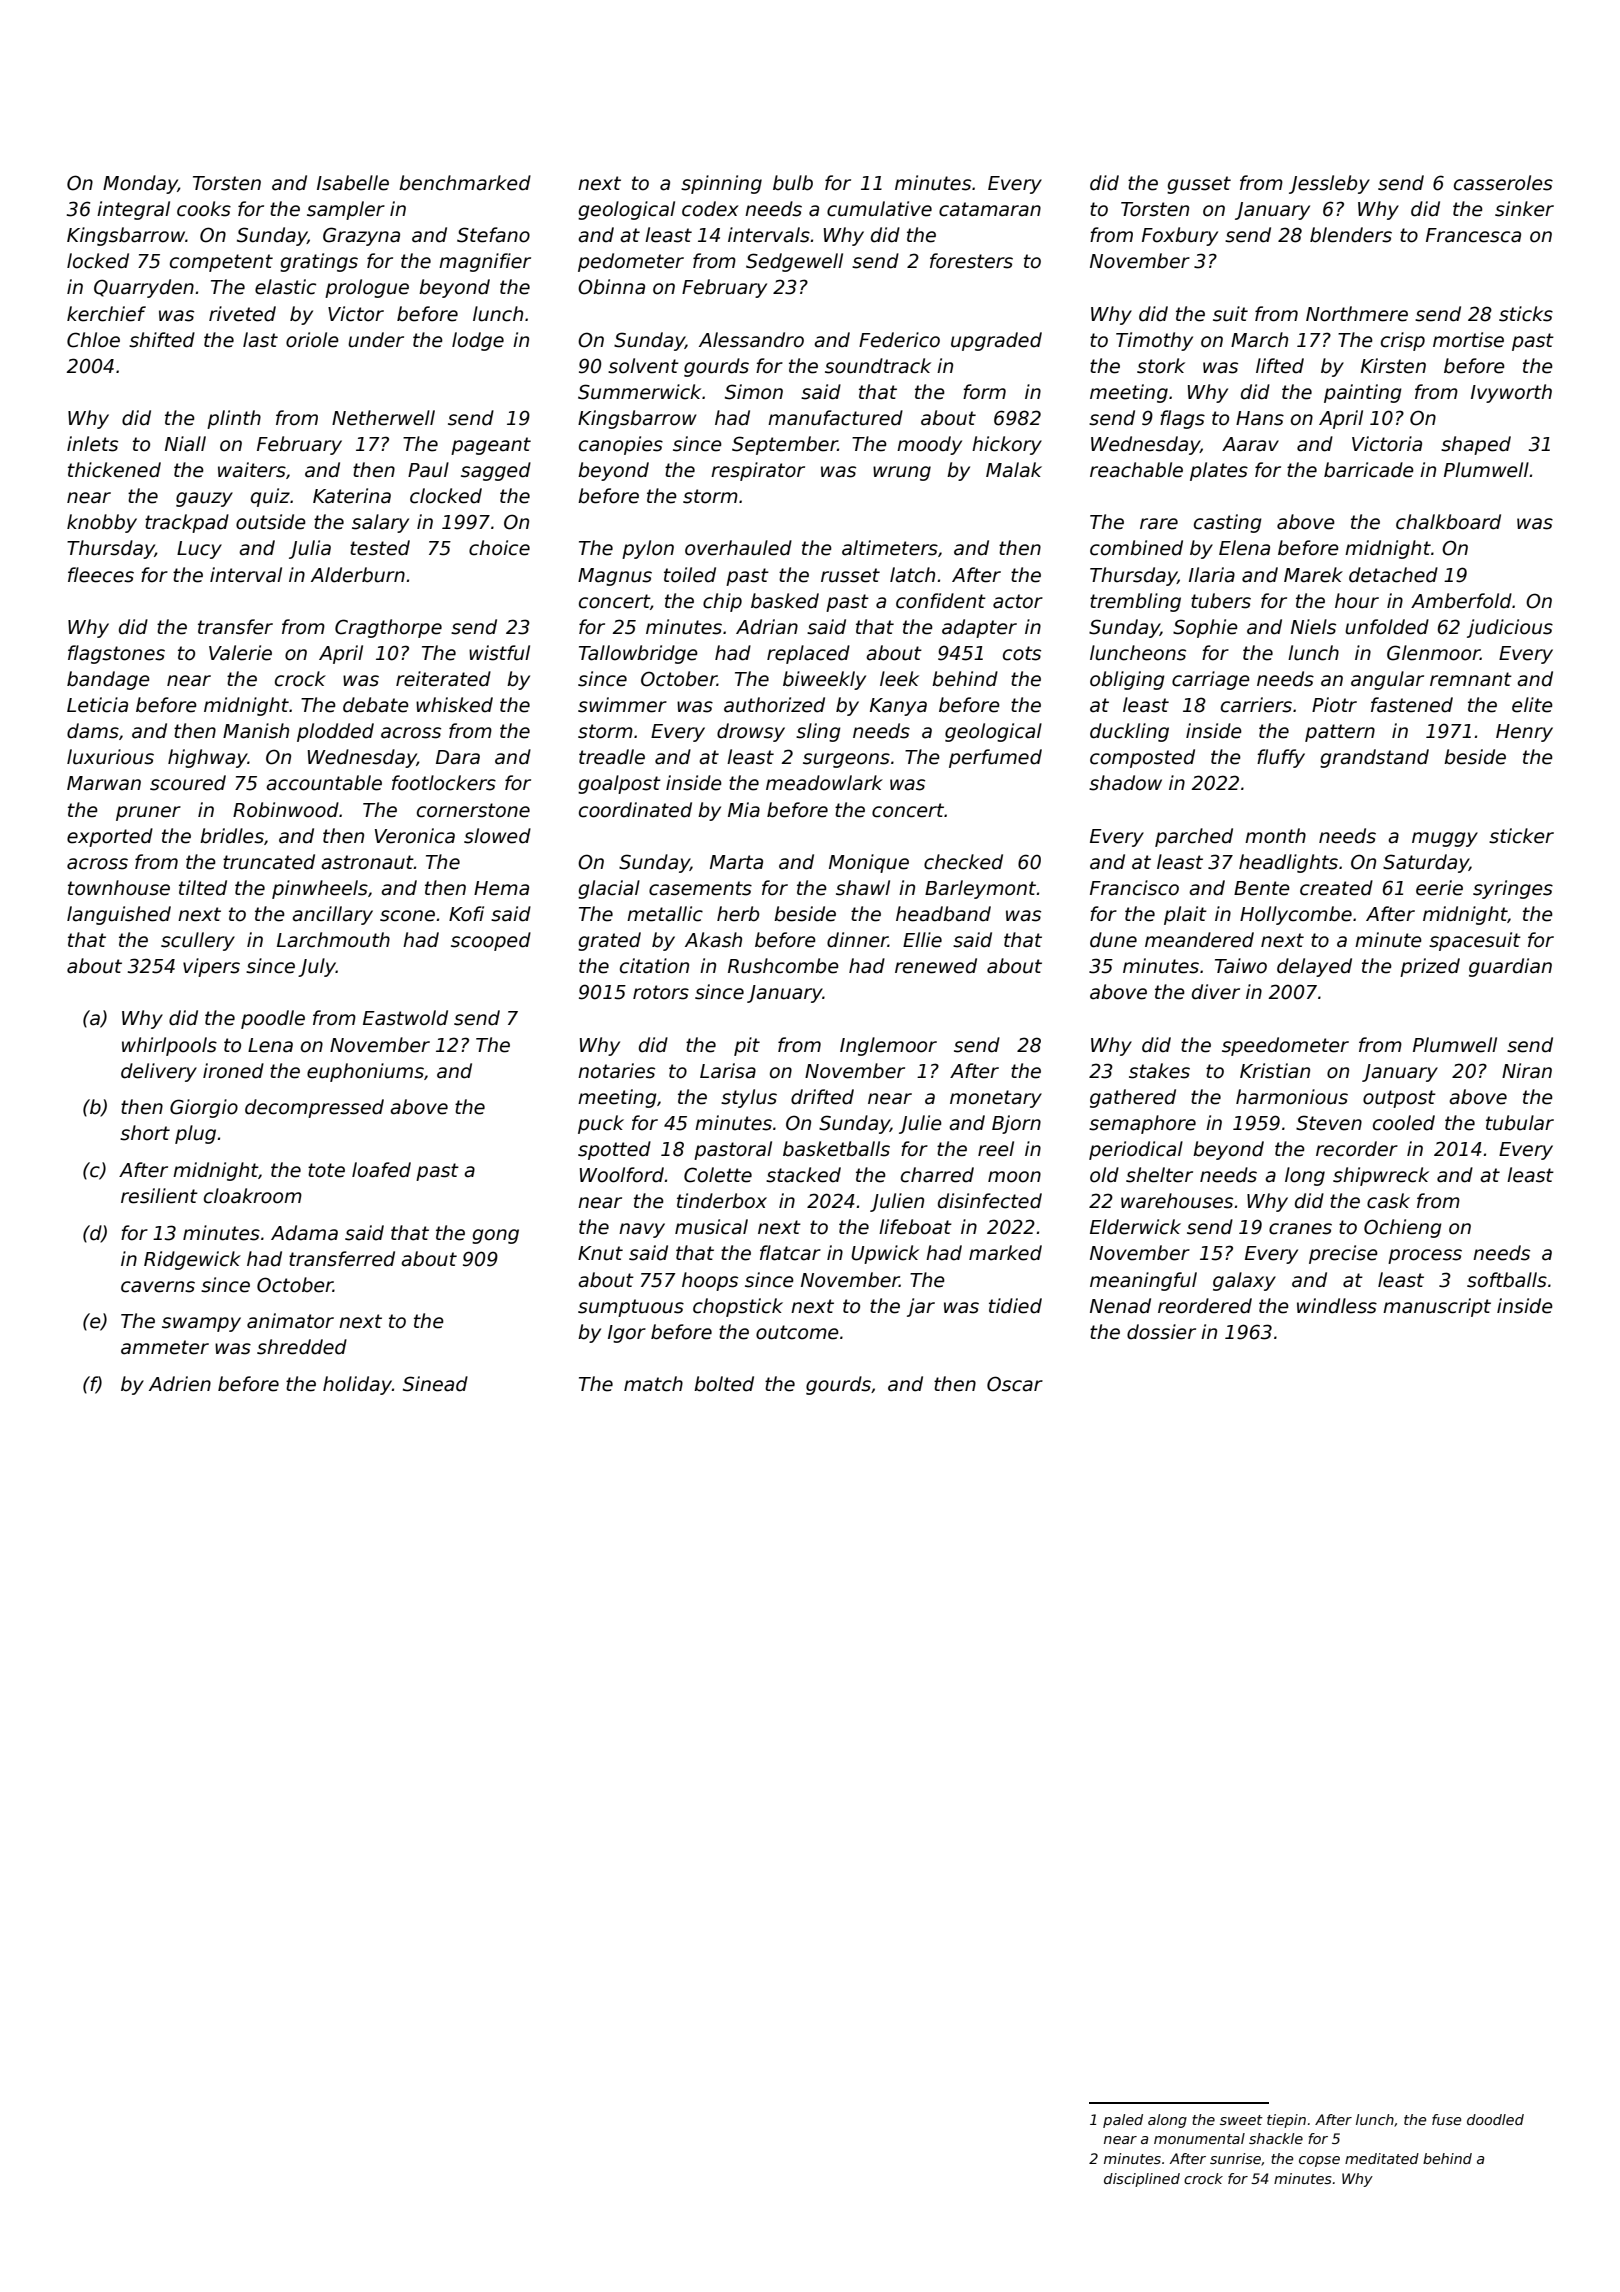 Image resolution: width=1620 pixels, height=2292 pixels. Describe the element at coordinates (724, 1384) in the screenshot. I see `bolted` at that location.
